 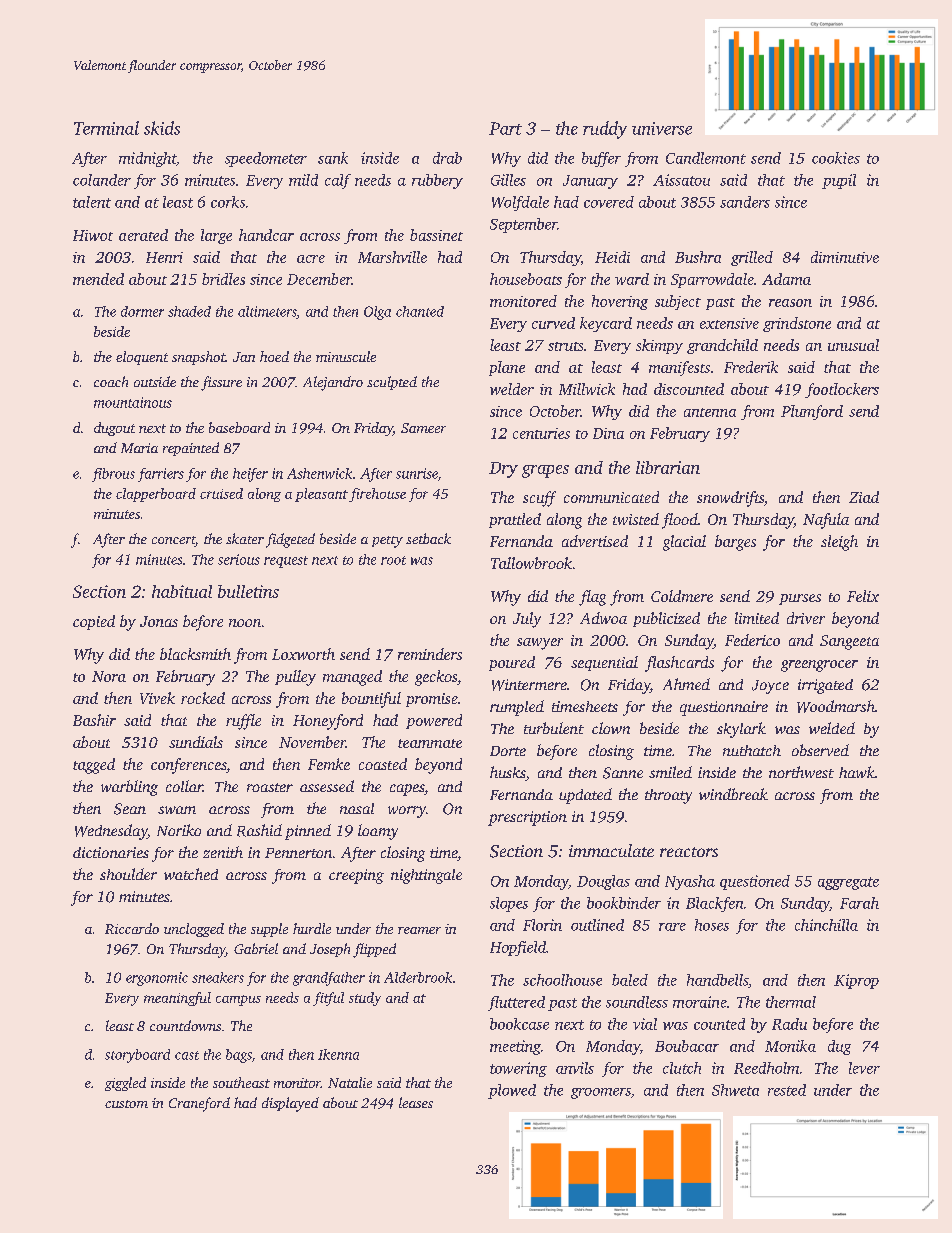 What do you see at coordinates (245, 538) in the image?
I see `skater` at bounding box center [245, 538].
